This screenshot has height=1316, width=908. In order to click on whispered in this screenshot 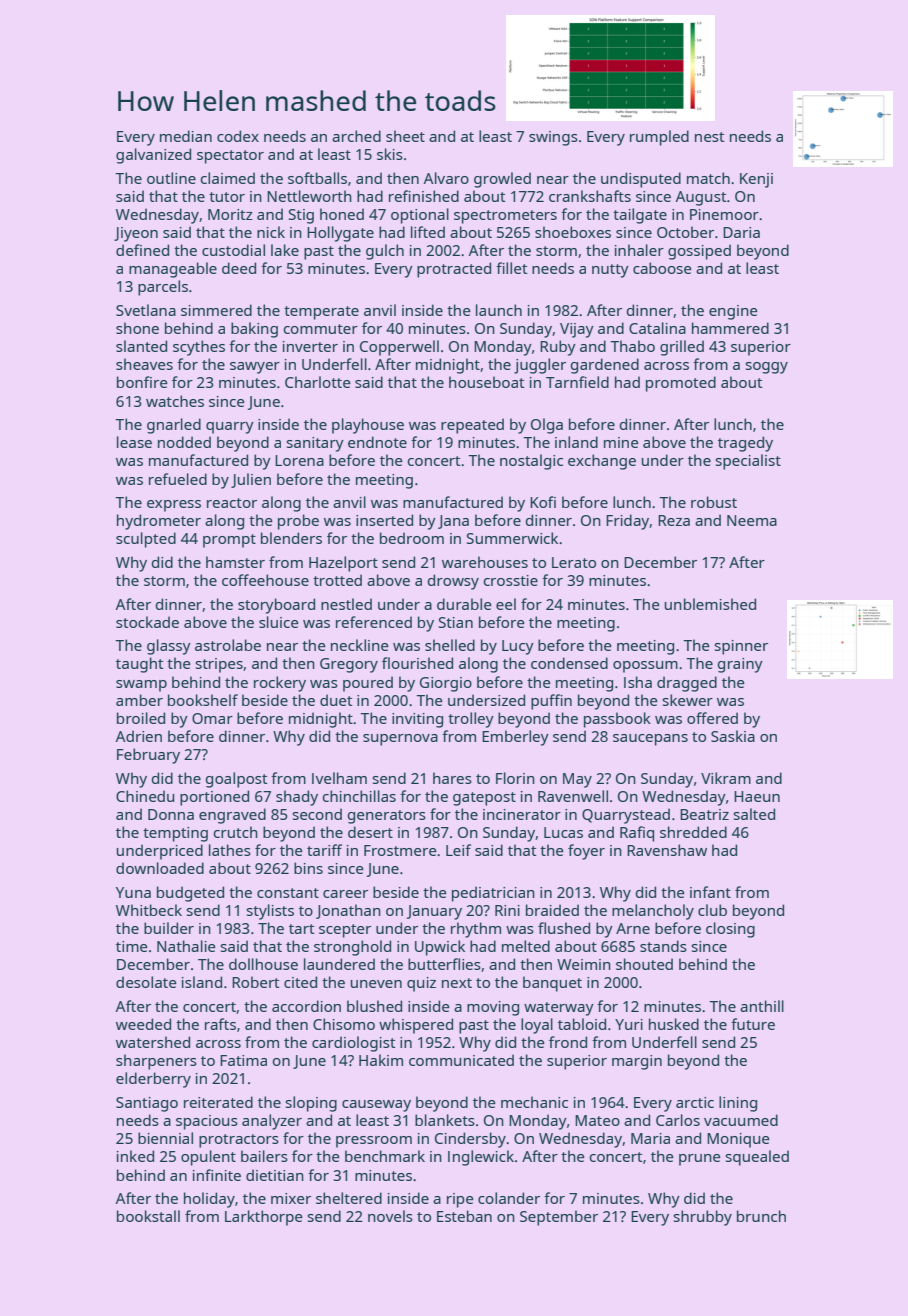, I will do `click(416, 1026)`.
